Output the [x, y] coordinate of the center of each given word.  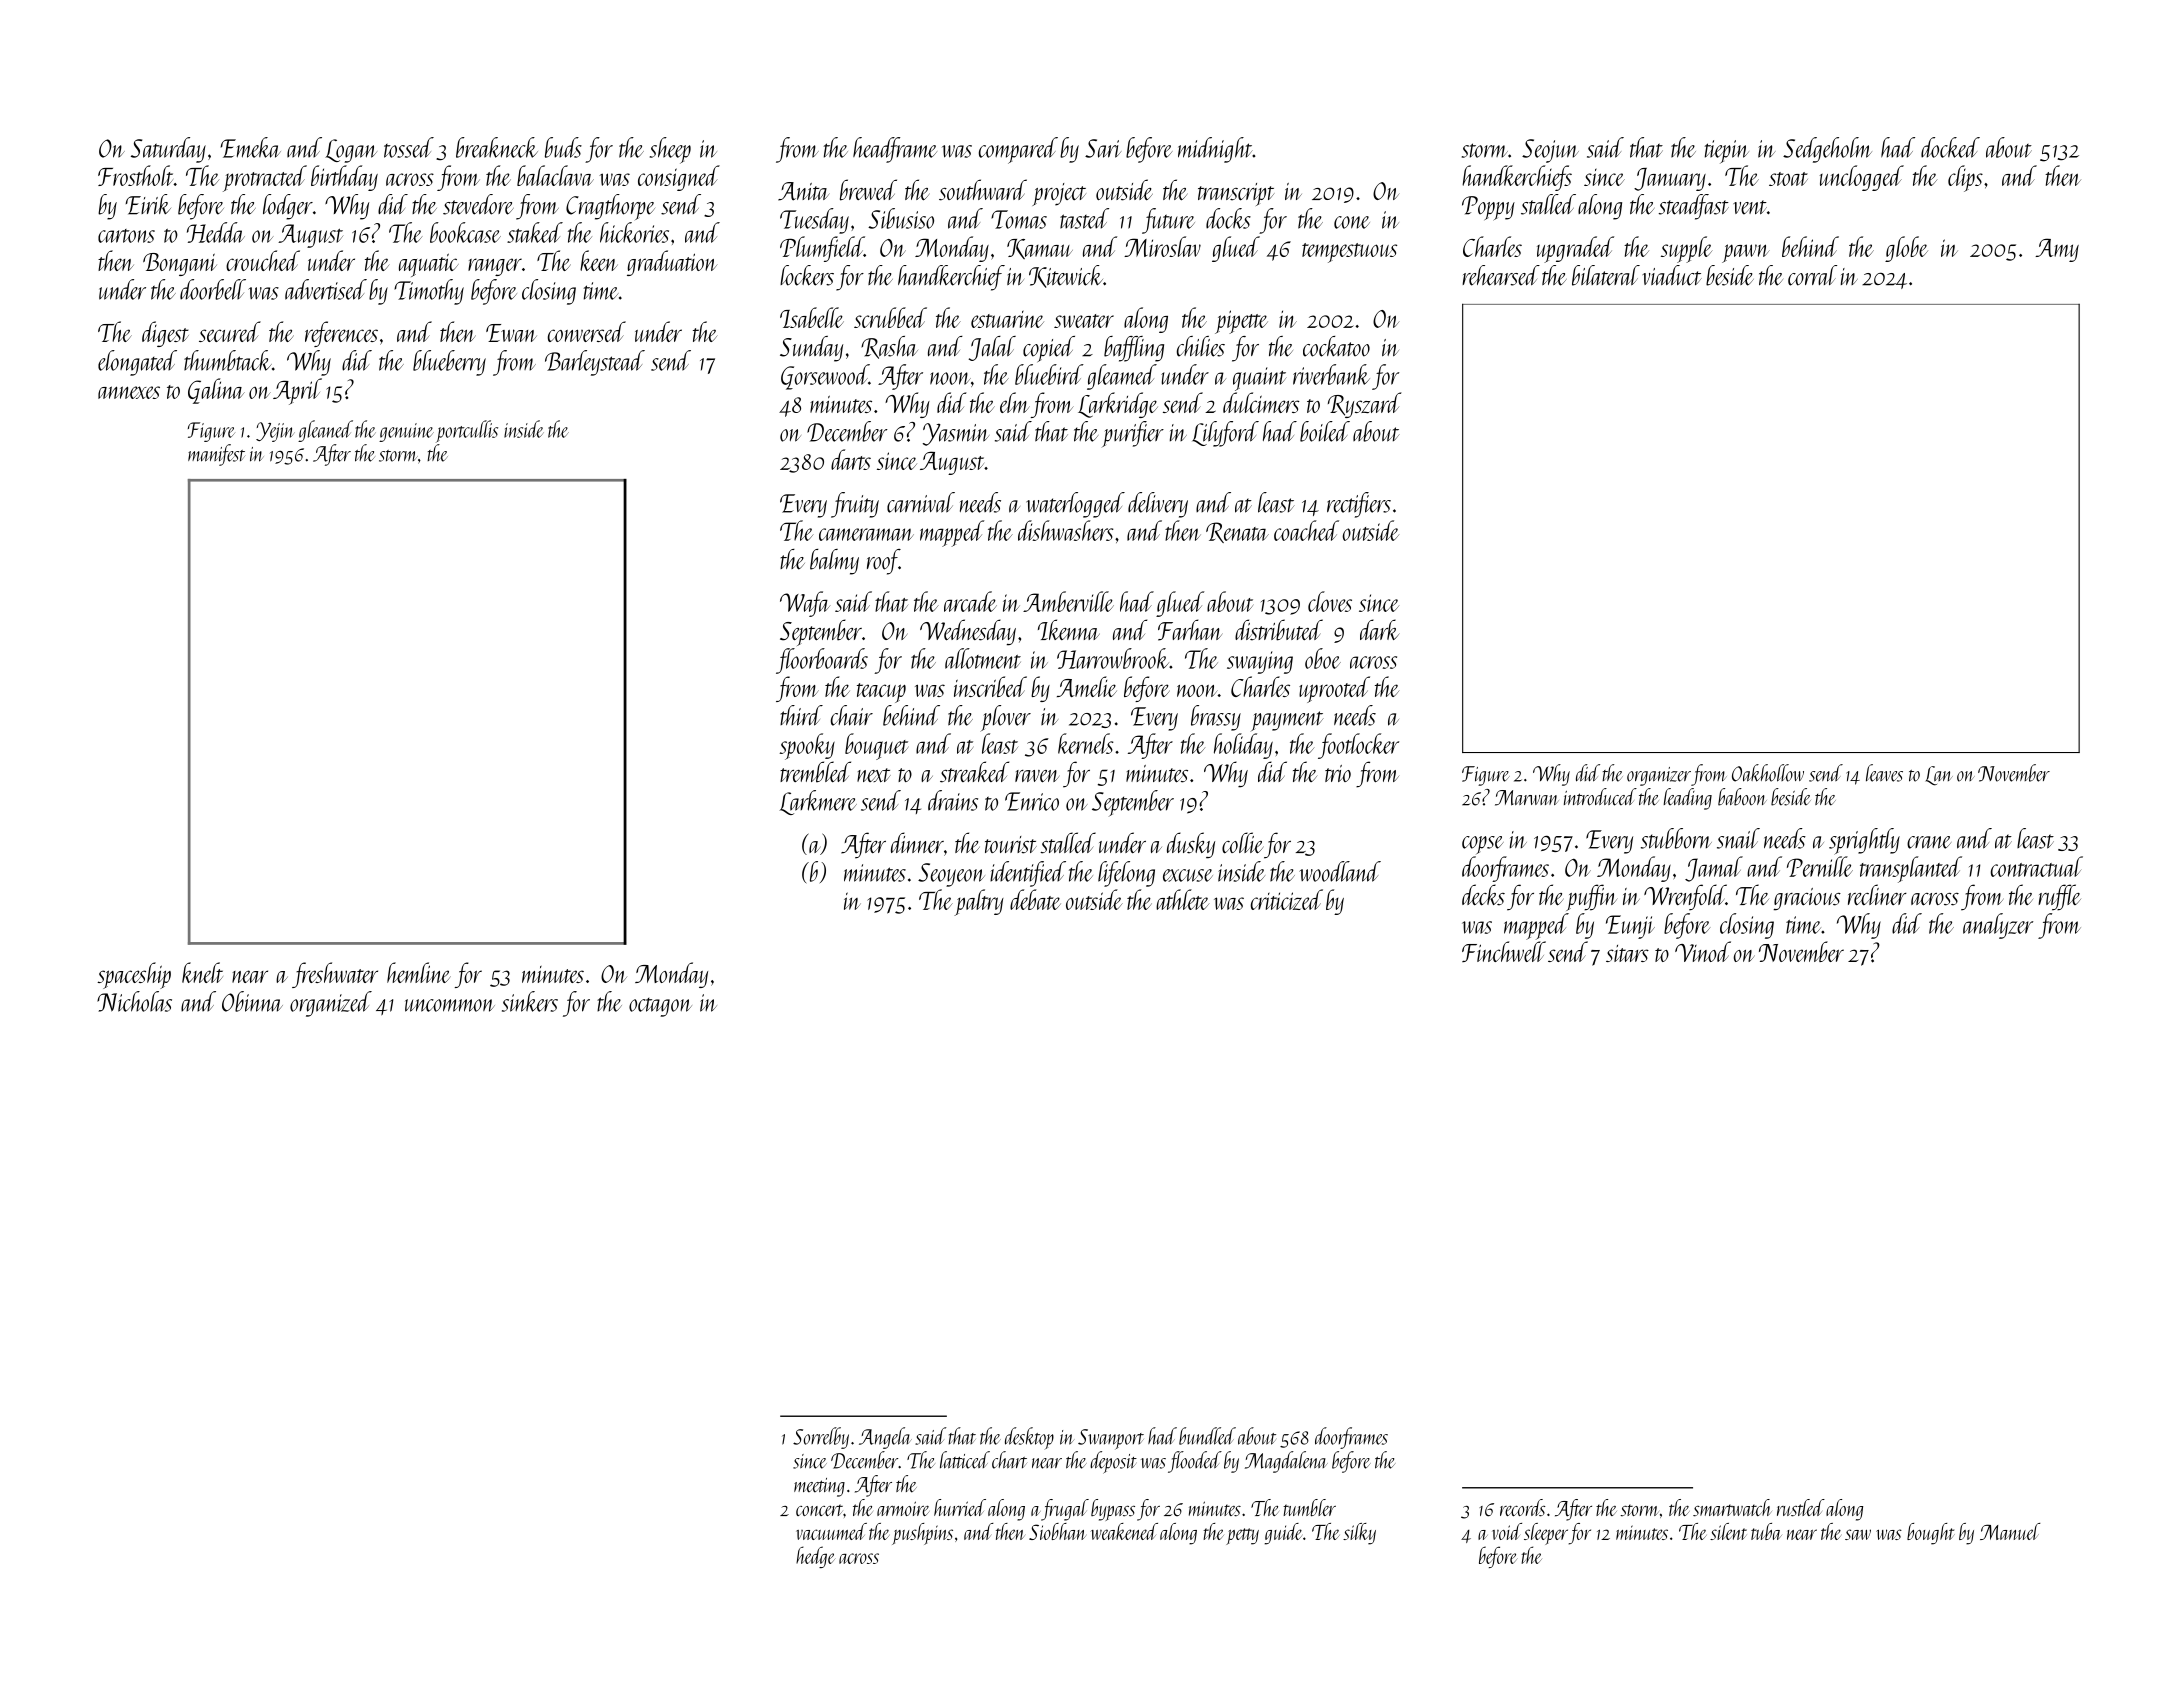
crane [1929, 842]
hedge [815, 1557]
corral [1812, 275]
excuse [1188, 875]
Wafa [805, 604]
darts [851, 459]
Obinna [252, 1001]
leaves [1884, 773]
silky [1359, 1534]
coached [1306, 530]
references [341, 334]
